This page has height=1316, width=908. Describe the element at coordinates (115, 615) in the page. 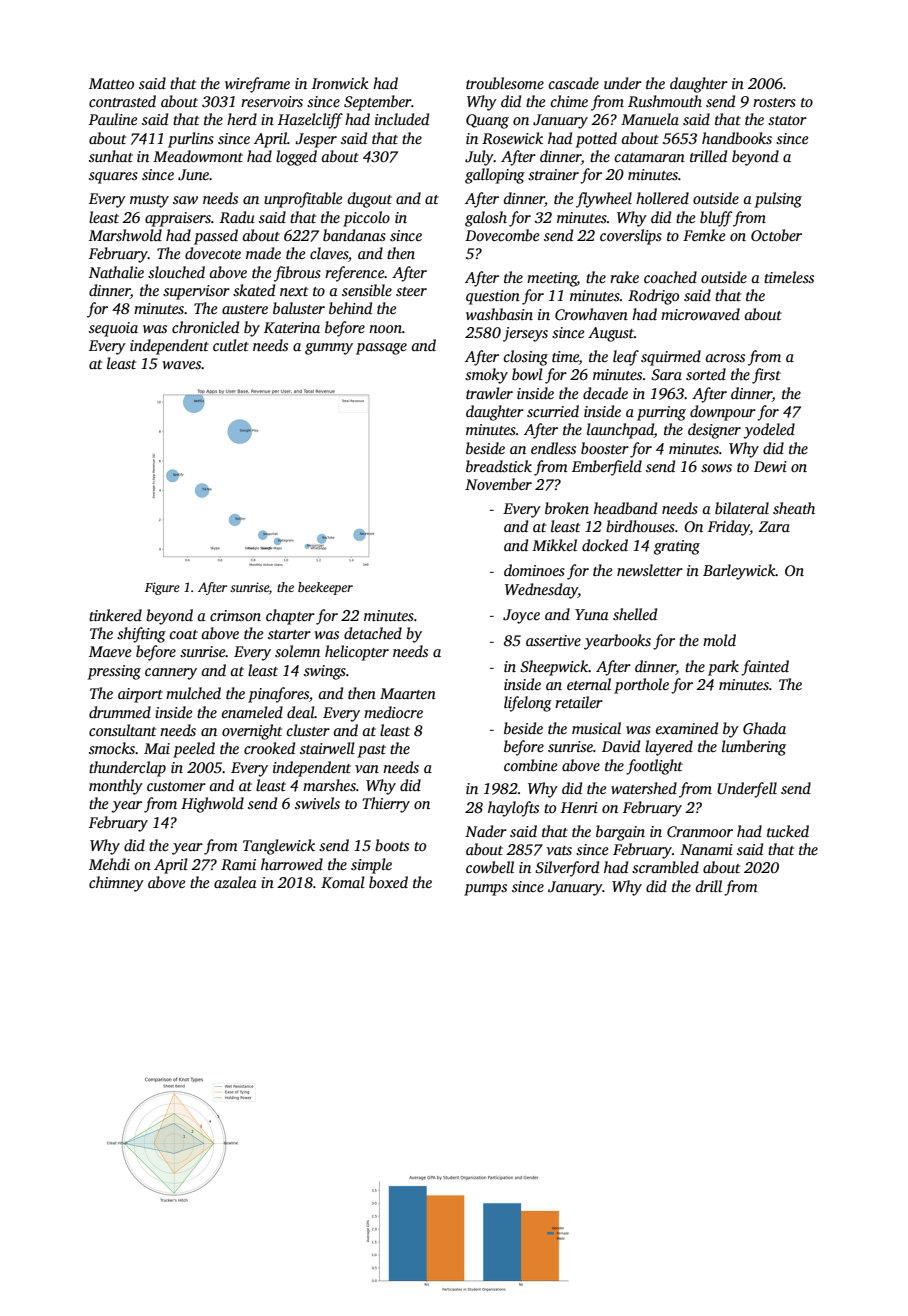

I see `tinkered` at that location.
